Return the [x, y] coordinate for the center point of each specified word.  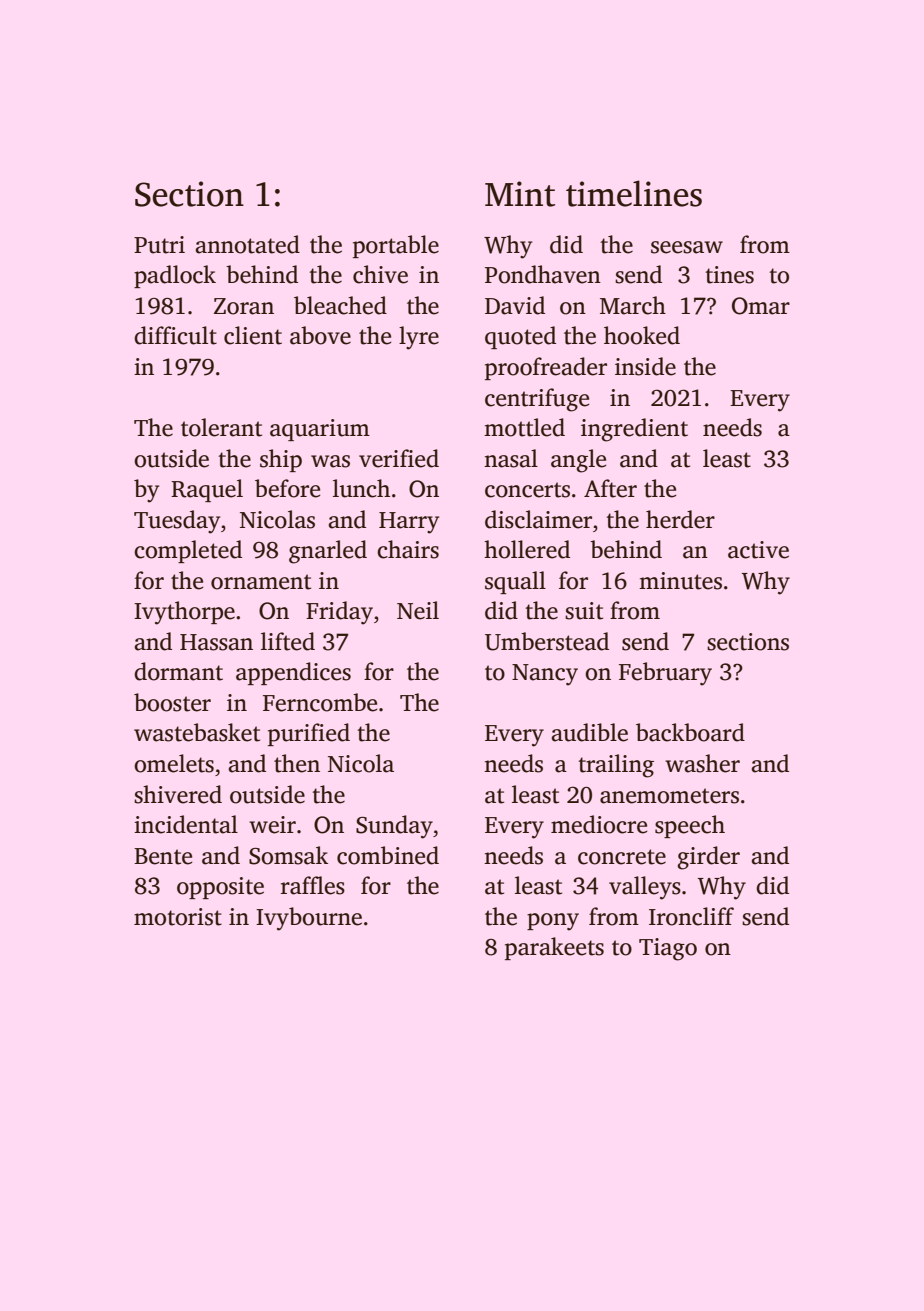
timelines [634, 193]
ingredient [634, 430]
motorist [178, 917]
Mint [520, 194]
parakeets [554, 948]
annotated [247, 244]
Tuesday [177, 522]
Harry [409, 523]
